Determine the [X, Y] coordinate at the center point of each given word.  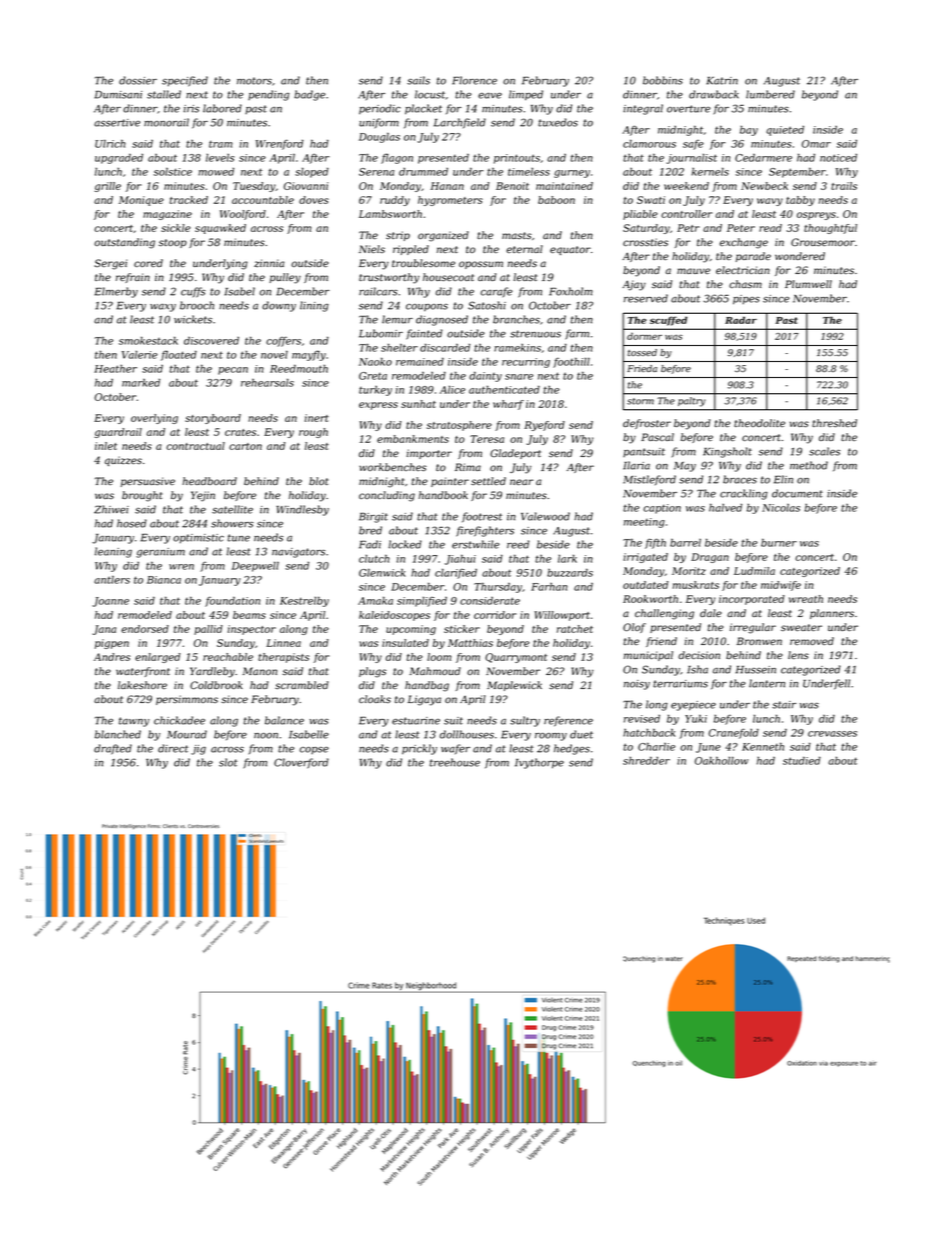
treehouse [455, 762]
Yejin [203, 496]
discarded [445, 348]
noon [266, 736]
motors [254, 81]
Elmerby [116, 292]
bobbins [663, 80]
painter [450, 482]
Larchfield [460, 123]
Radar [741, 320]
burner [779, 543]
